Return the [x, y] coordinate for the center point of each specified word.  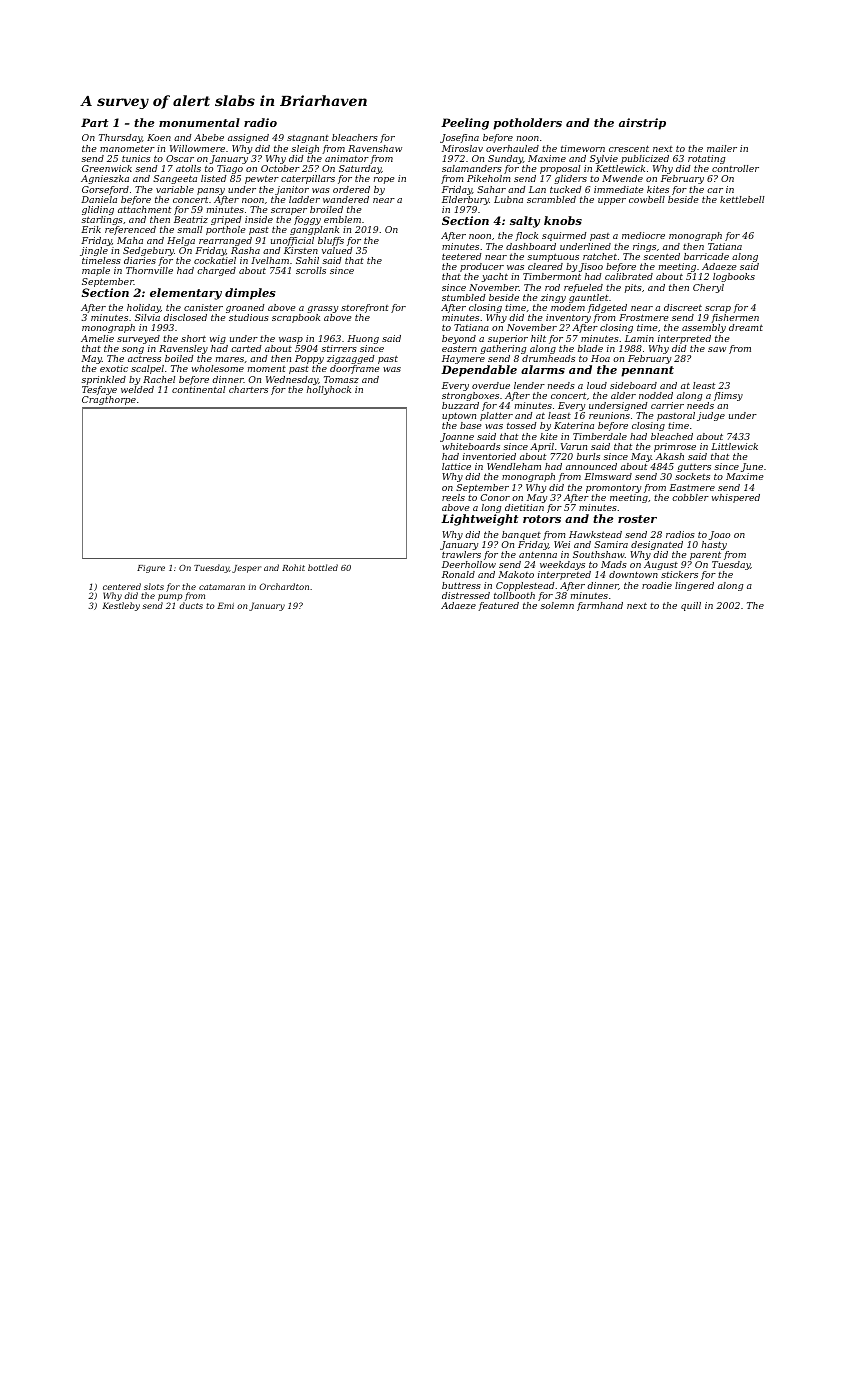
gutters [694, 467]
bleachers [355, 137]
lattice [456, 466]
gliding [98, 210]
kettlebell [742, 199]
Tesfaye [99, 390]
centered [122, 586]
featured [498, 606]
